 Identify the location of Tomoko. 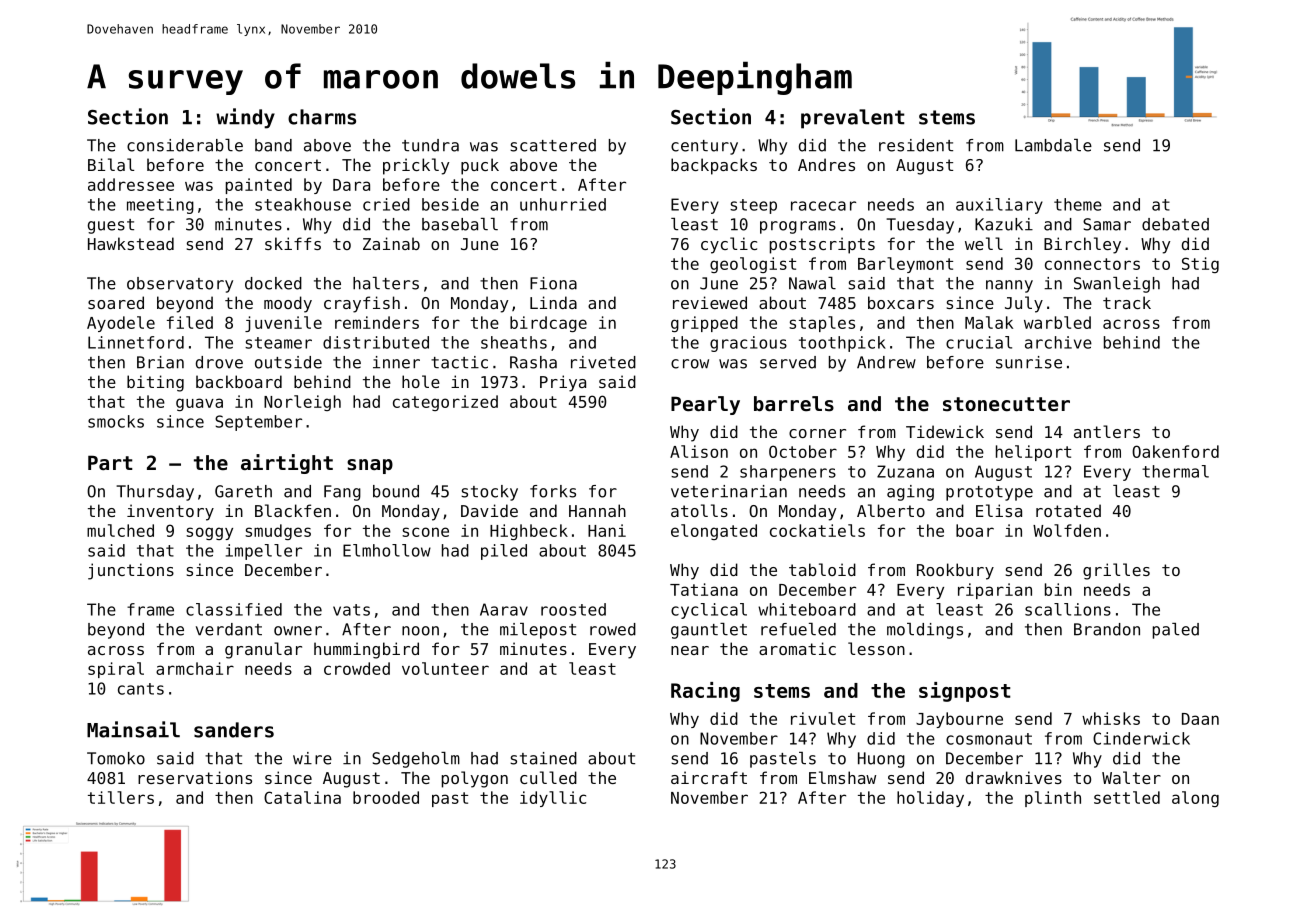
(116, 758).
